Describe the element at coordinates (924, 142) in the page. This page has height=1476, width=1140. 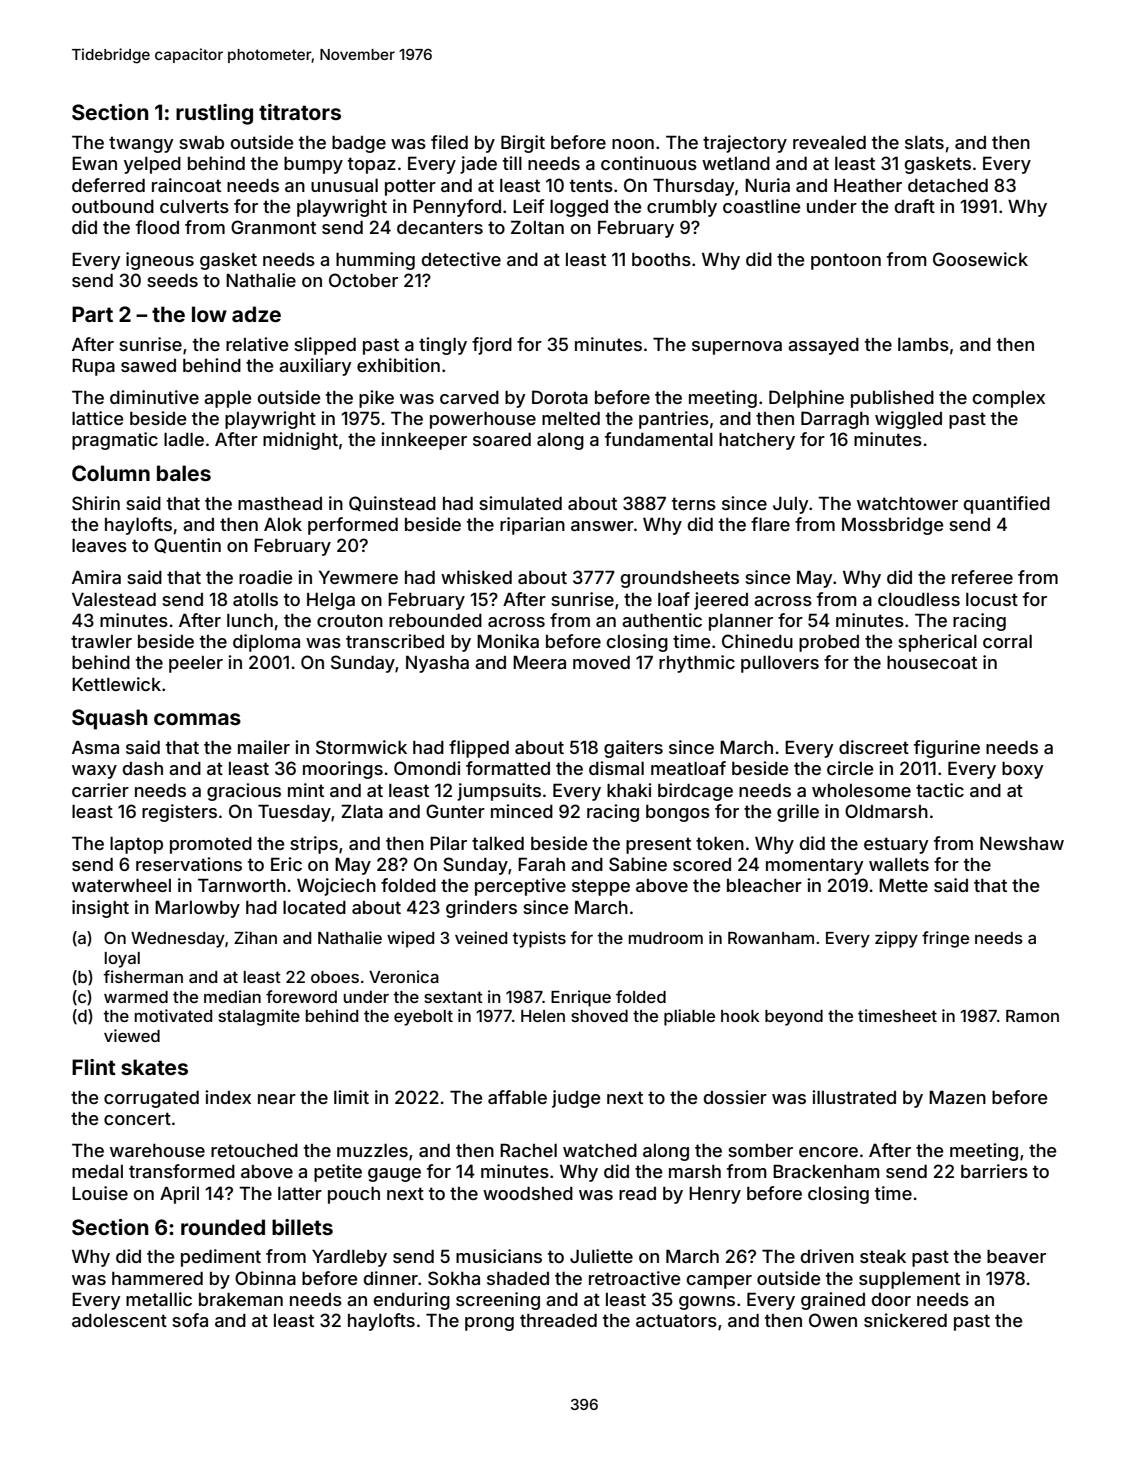
I see `slats` at that location.
